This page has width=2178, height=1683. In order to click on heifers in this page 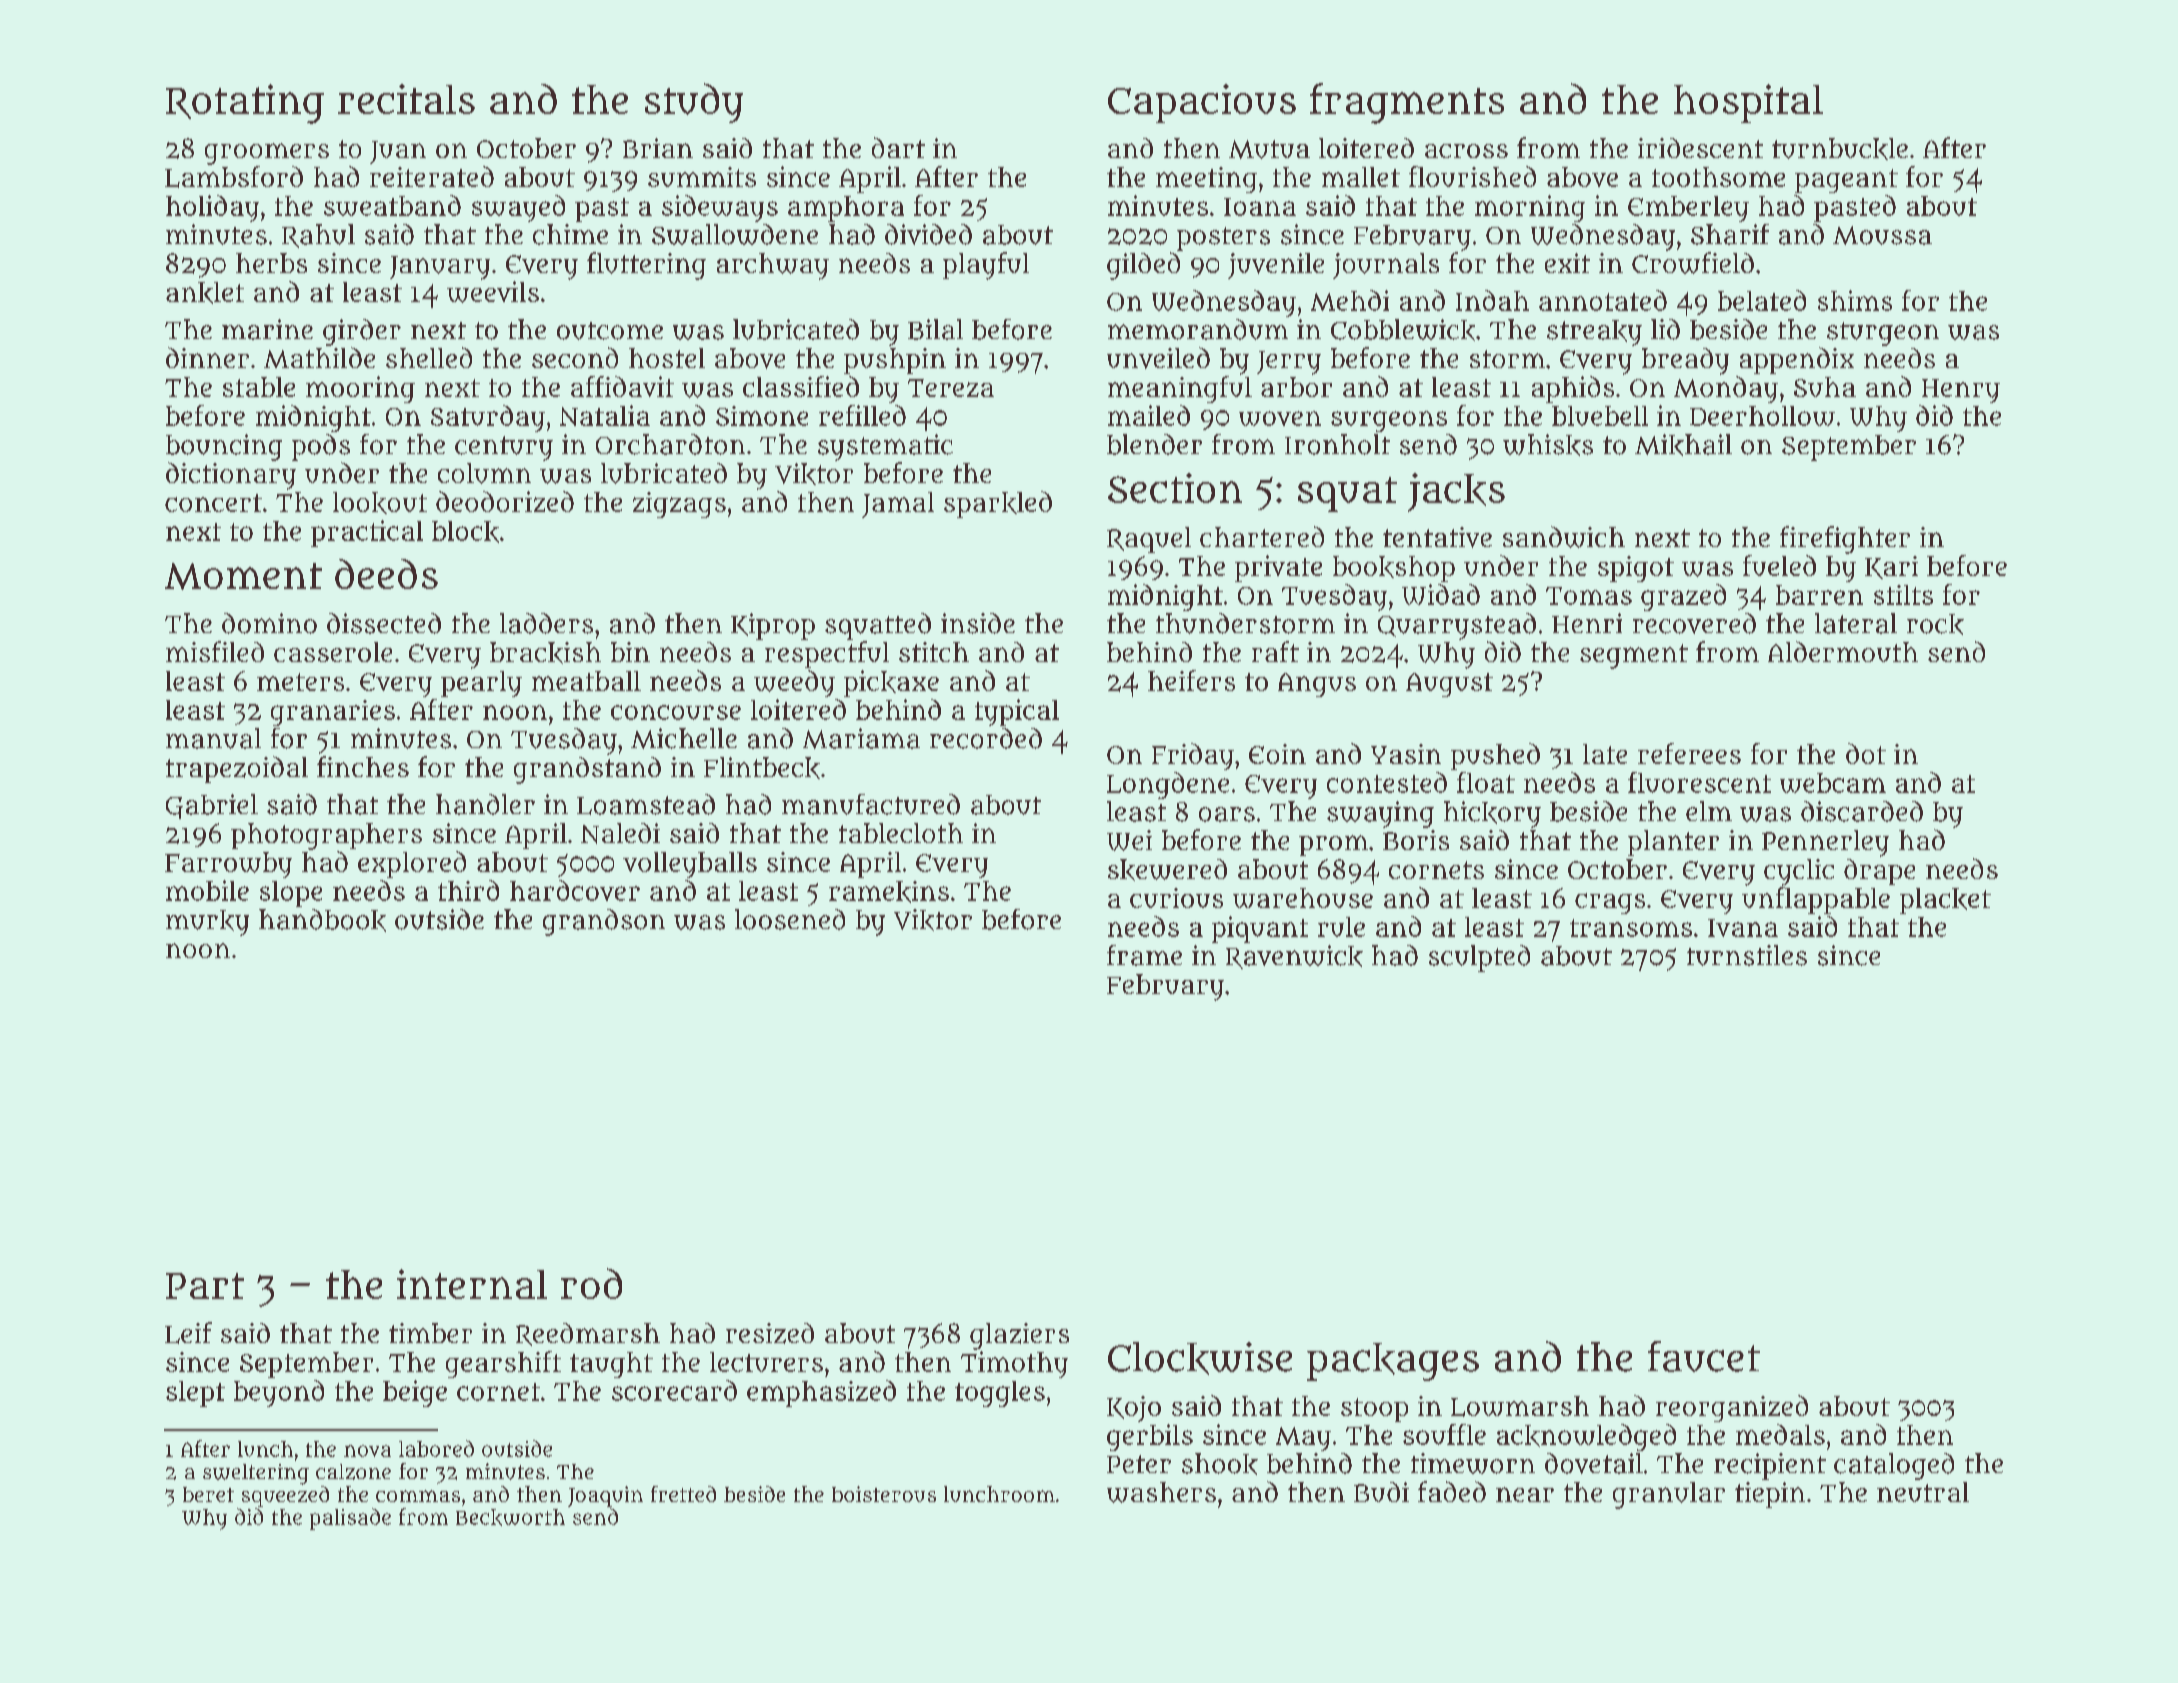, I will do `click(1191, 680)`.
